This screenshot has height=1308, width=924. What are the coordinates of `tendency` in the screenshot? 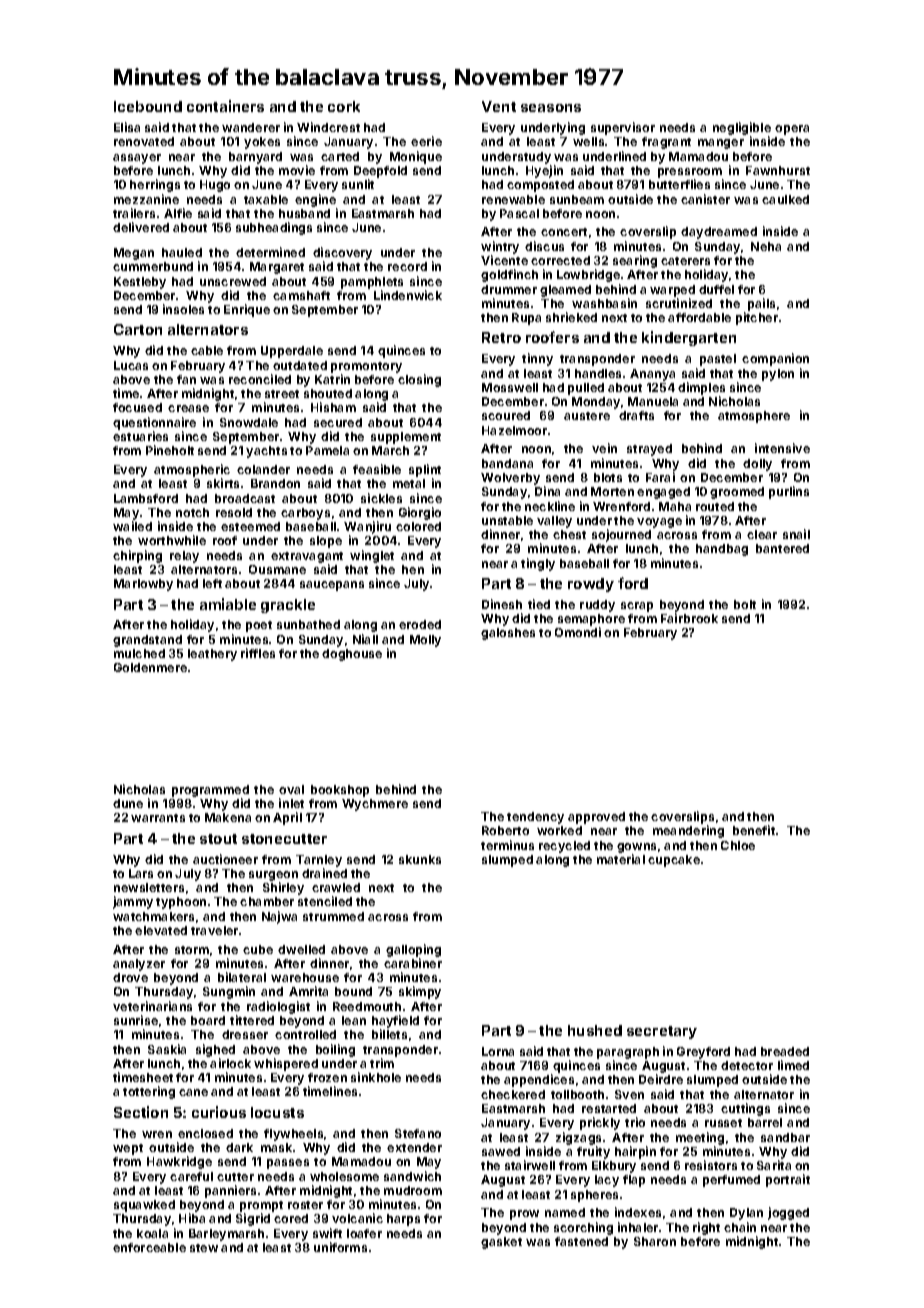 It's located at (535, 818).
